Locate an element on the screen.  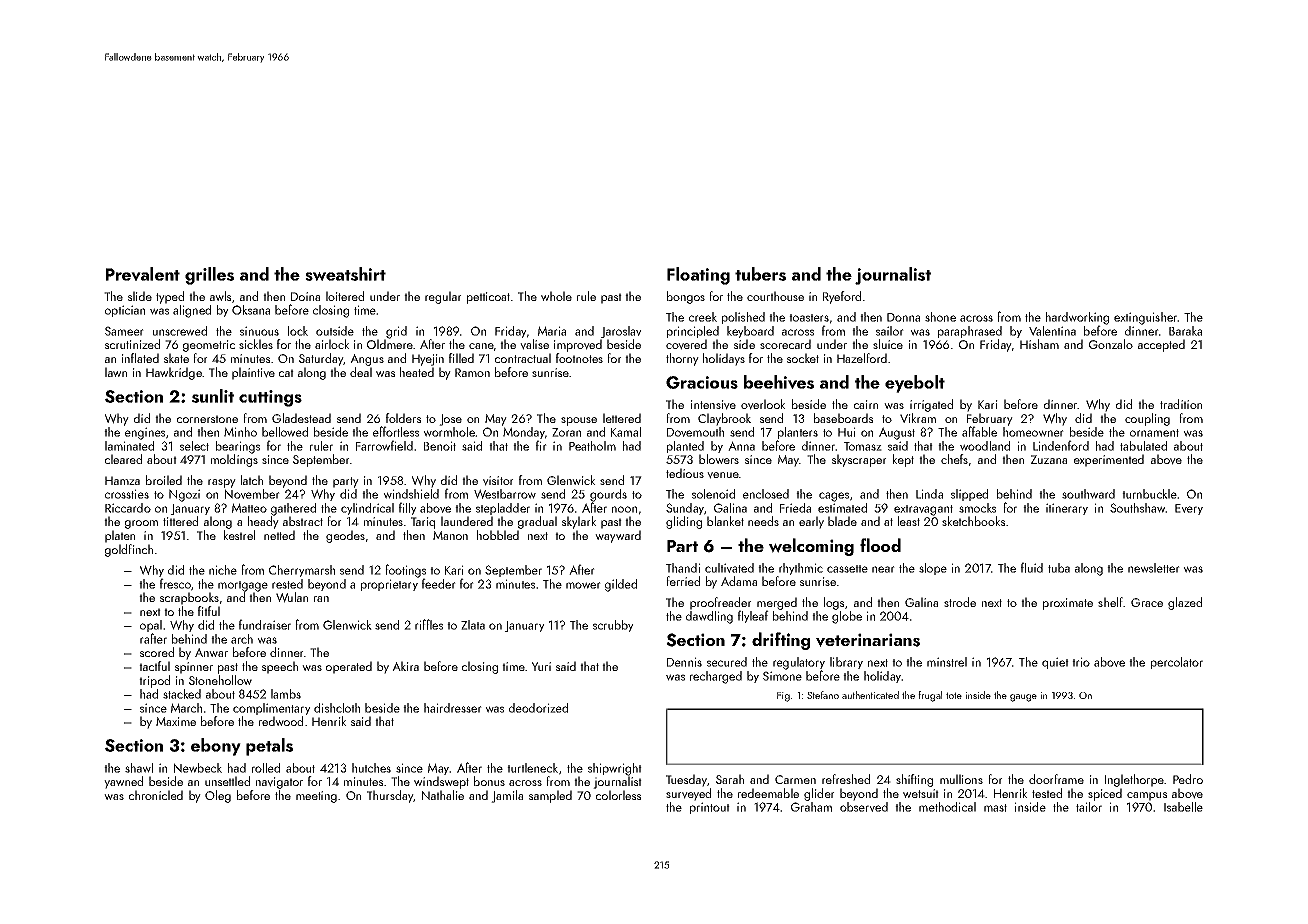
hobbled is located at coordinates (498, 535).
